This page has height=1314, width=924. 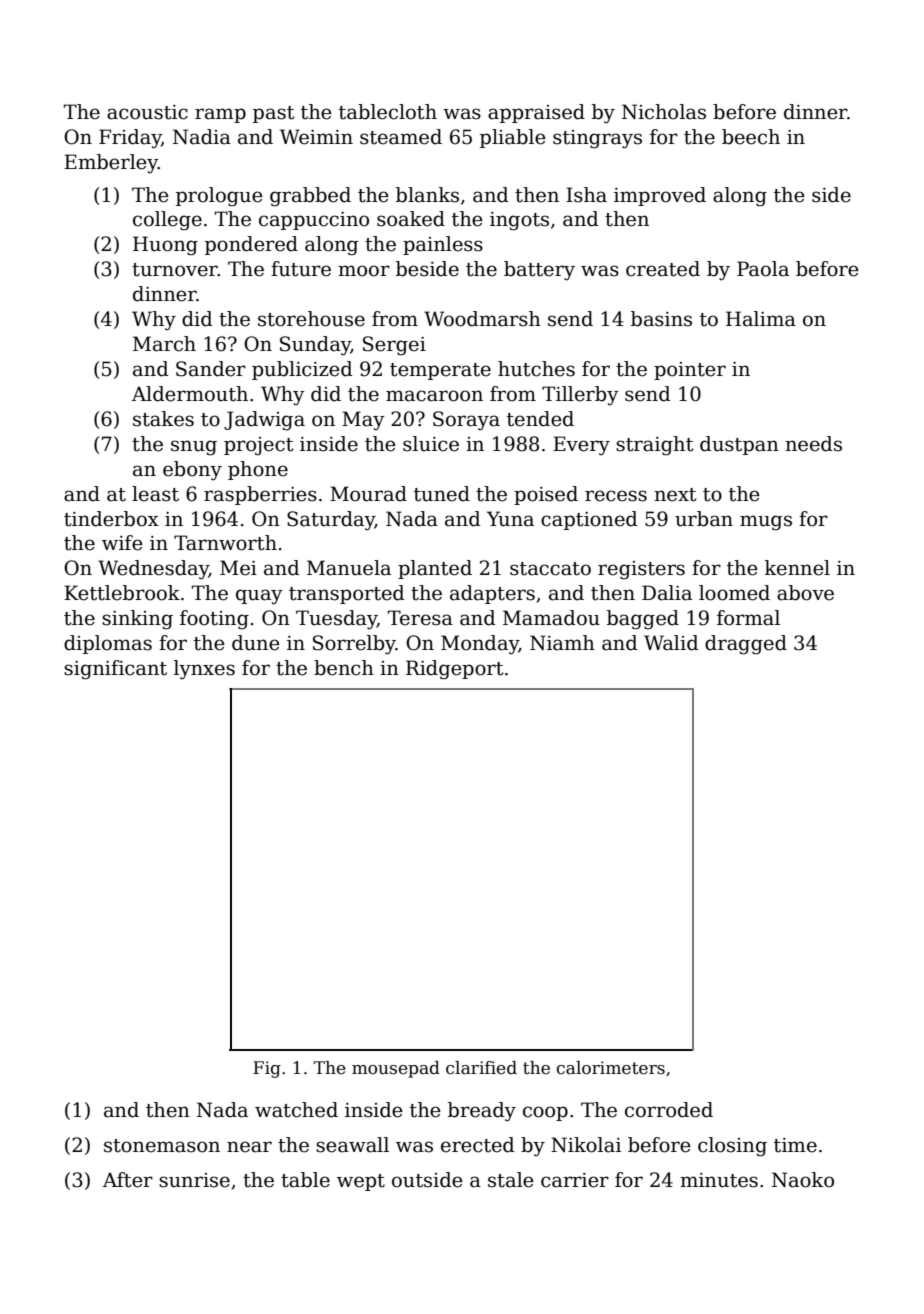 I want to click on Nicholas, so click(x=664, y=112).
